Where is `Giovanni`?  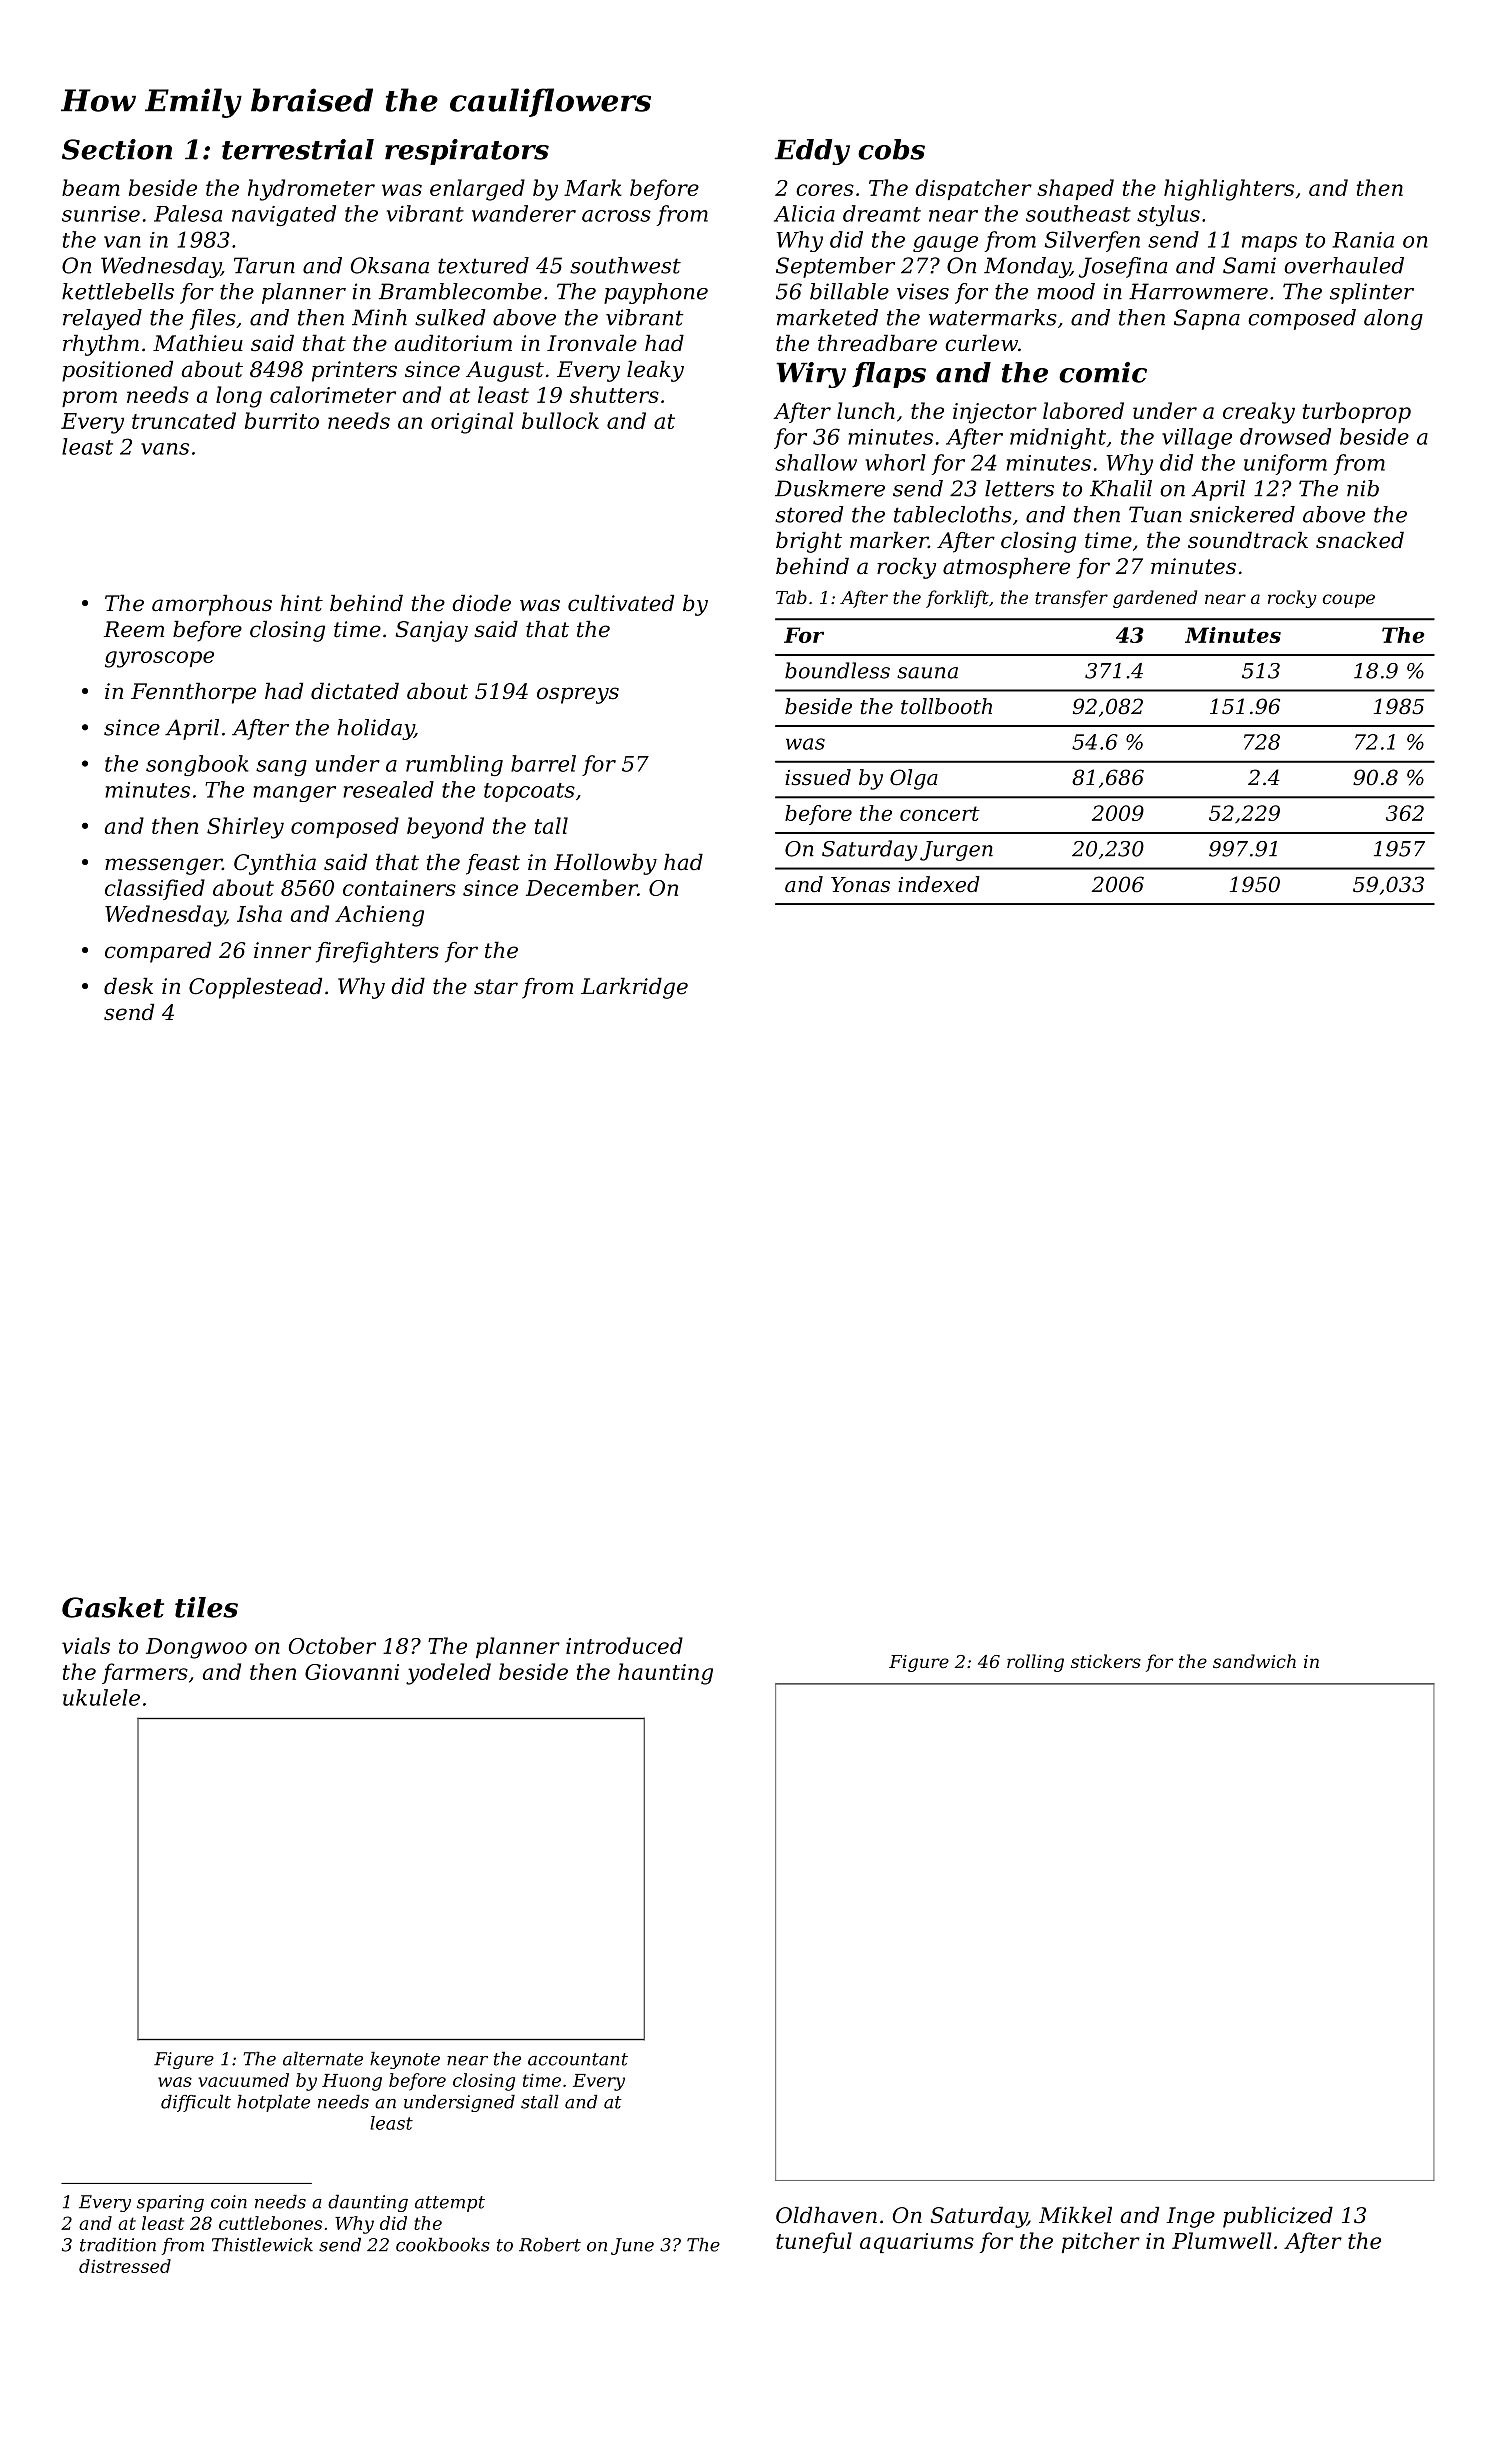 Giovanni is located at coordinates (352, 1672).
